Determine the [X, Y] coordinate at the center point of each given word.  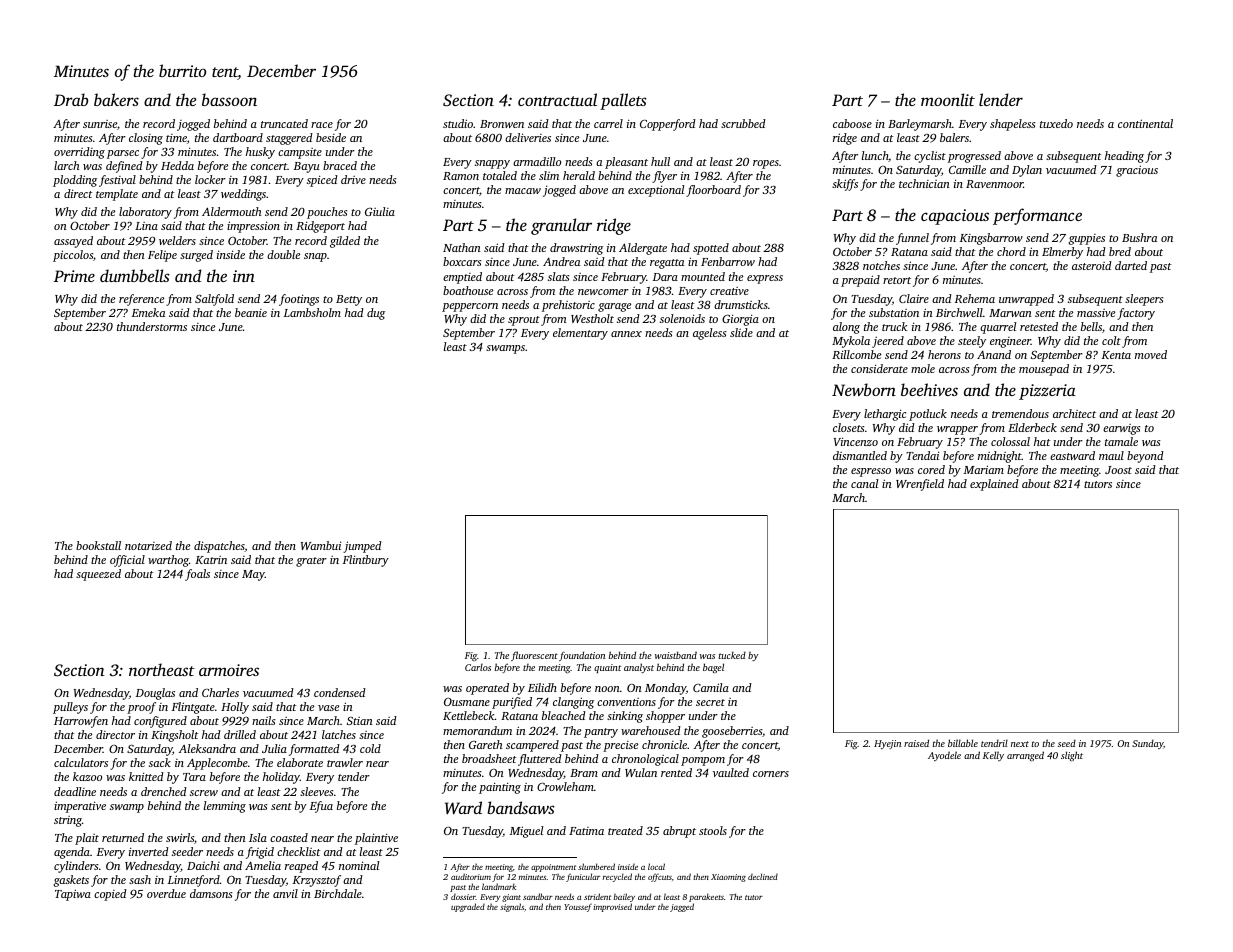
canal [864, 483]
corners [771, 774]
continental [1145, 123]
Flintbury [366, 561]
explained [994, 485]
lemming [225, 807]
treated [625, 830]
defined [124, 167]
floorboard [713, 191]
